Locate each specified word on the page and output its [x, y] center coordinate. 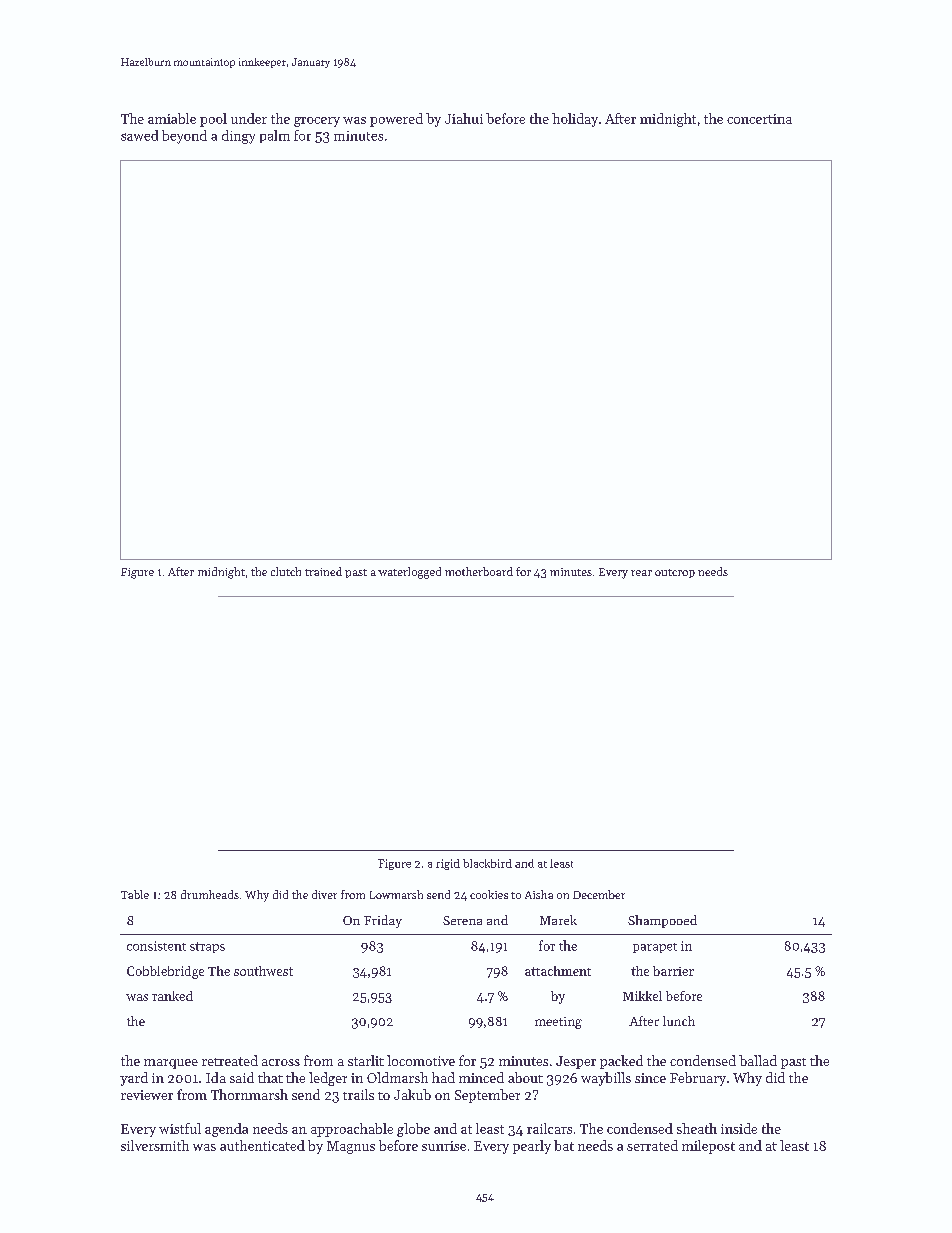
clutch [286, 571]
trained [323, 571]
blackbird [487, 863]
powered [396, 120]
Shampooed [662, 921]
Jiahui [464, 118]
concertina [759, 119]
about [525, 1077]
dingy [238, 137]
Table [135, 894]
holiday [575, 120]
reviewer [147, 1095]
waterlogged [409, 573]
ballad [758, 1060]
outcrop [675, 573]
